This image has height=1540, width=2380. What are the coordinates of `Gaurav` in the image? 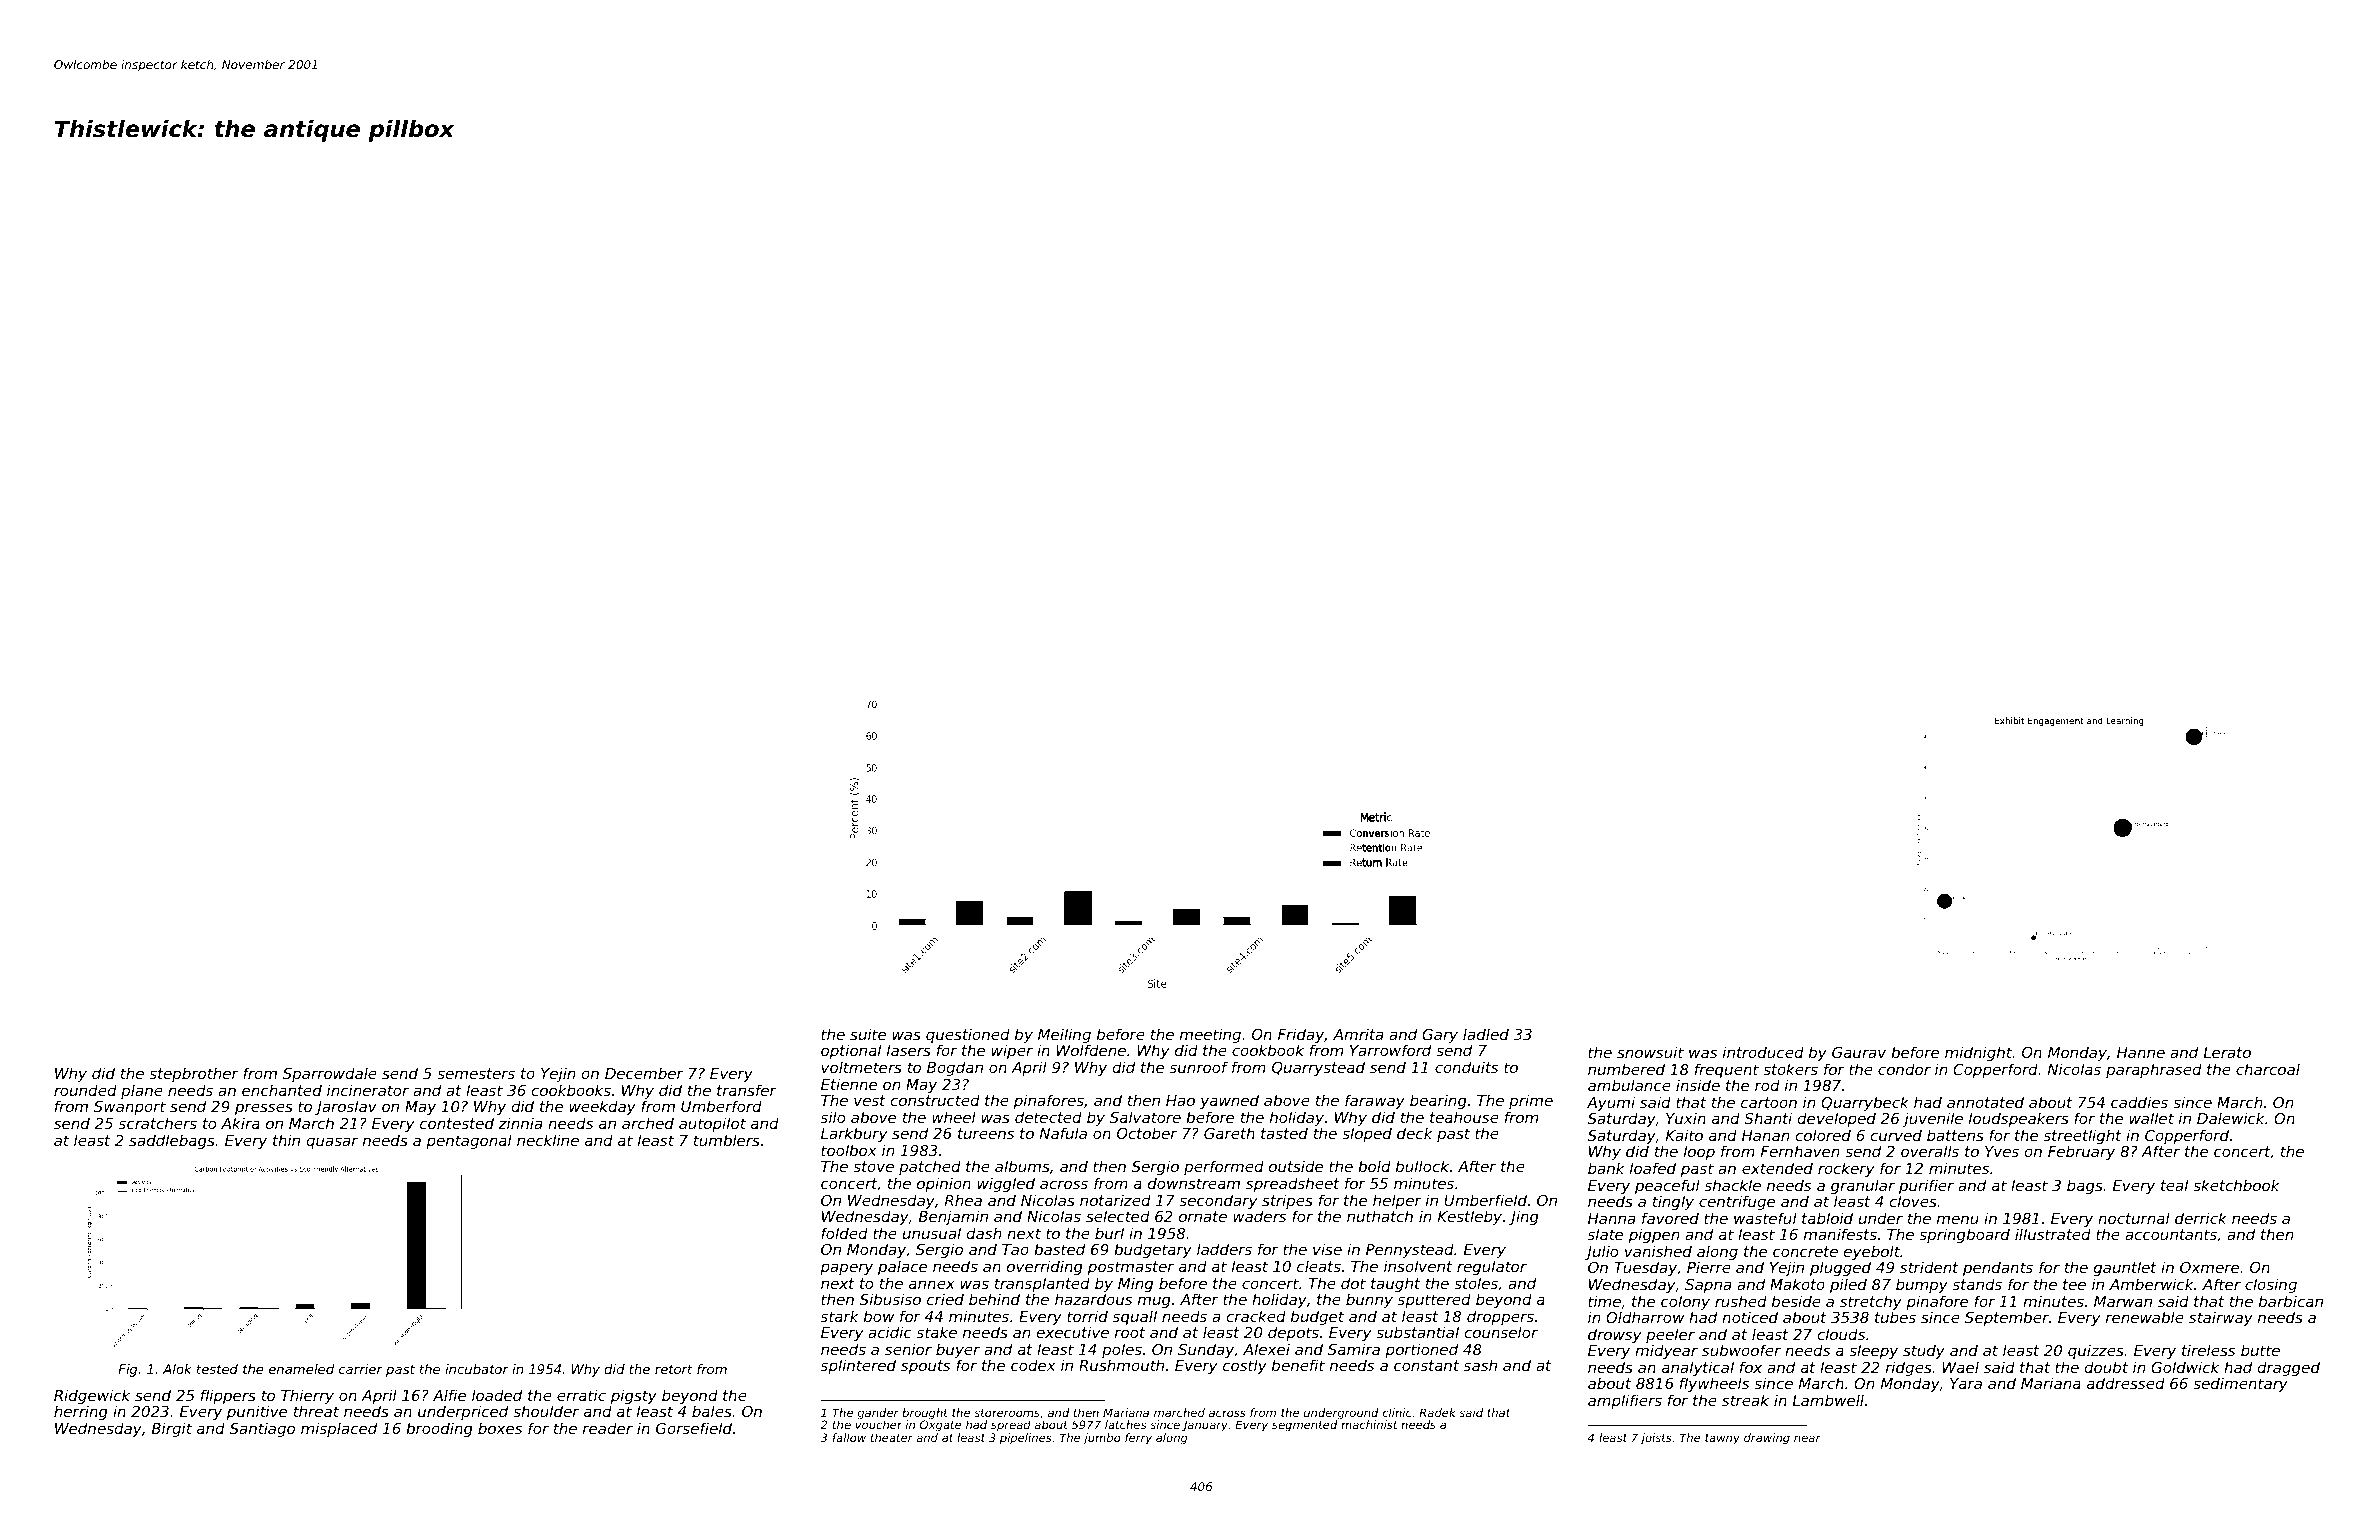 It's located at (1859, 1052).
